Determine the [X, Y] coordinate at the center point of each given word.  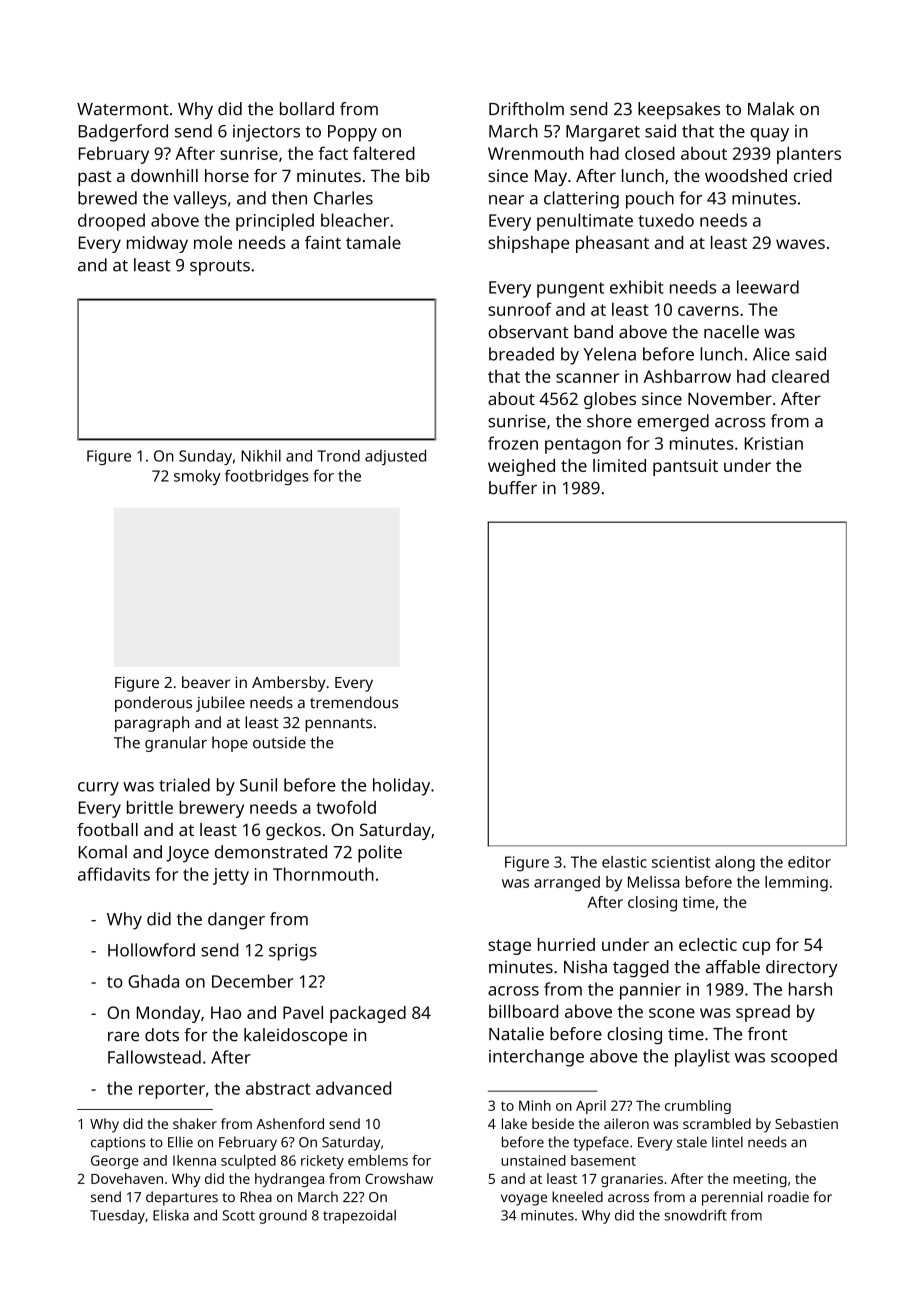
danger [236, 921]
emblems [378, 1160]
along [735, 864]
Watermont [123, 109]
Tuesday [117, 1217]
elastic [624, 862]
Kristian [774, 443]
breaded [521, 354]
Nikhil [261, 456]
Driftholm [526, 109]
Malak [771, 109]
